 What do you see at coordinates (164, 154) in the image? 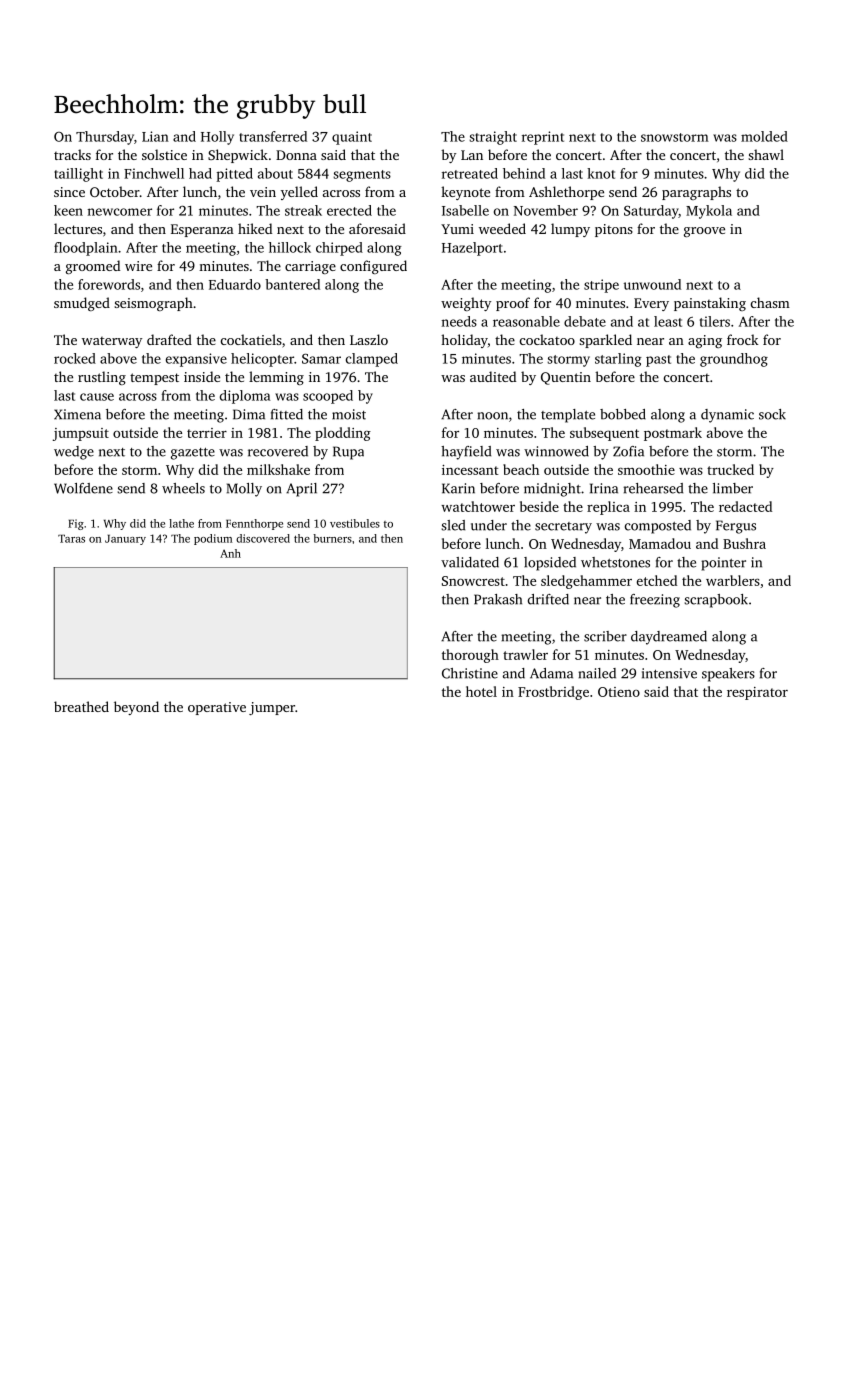
I see `solstice` at bounding box center [164, 154].
